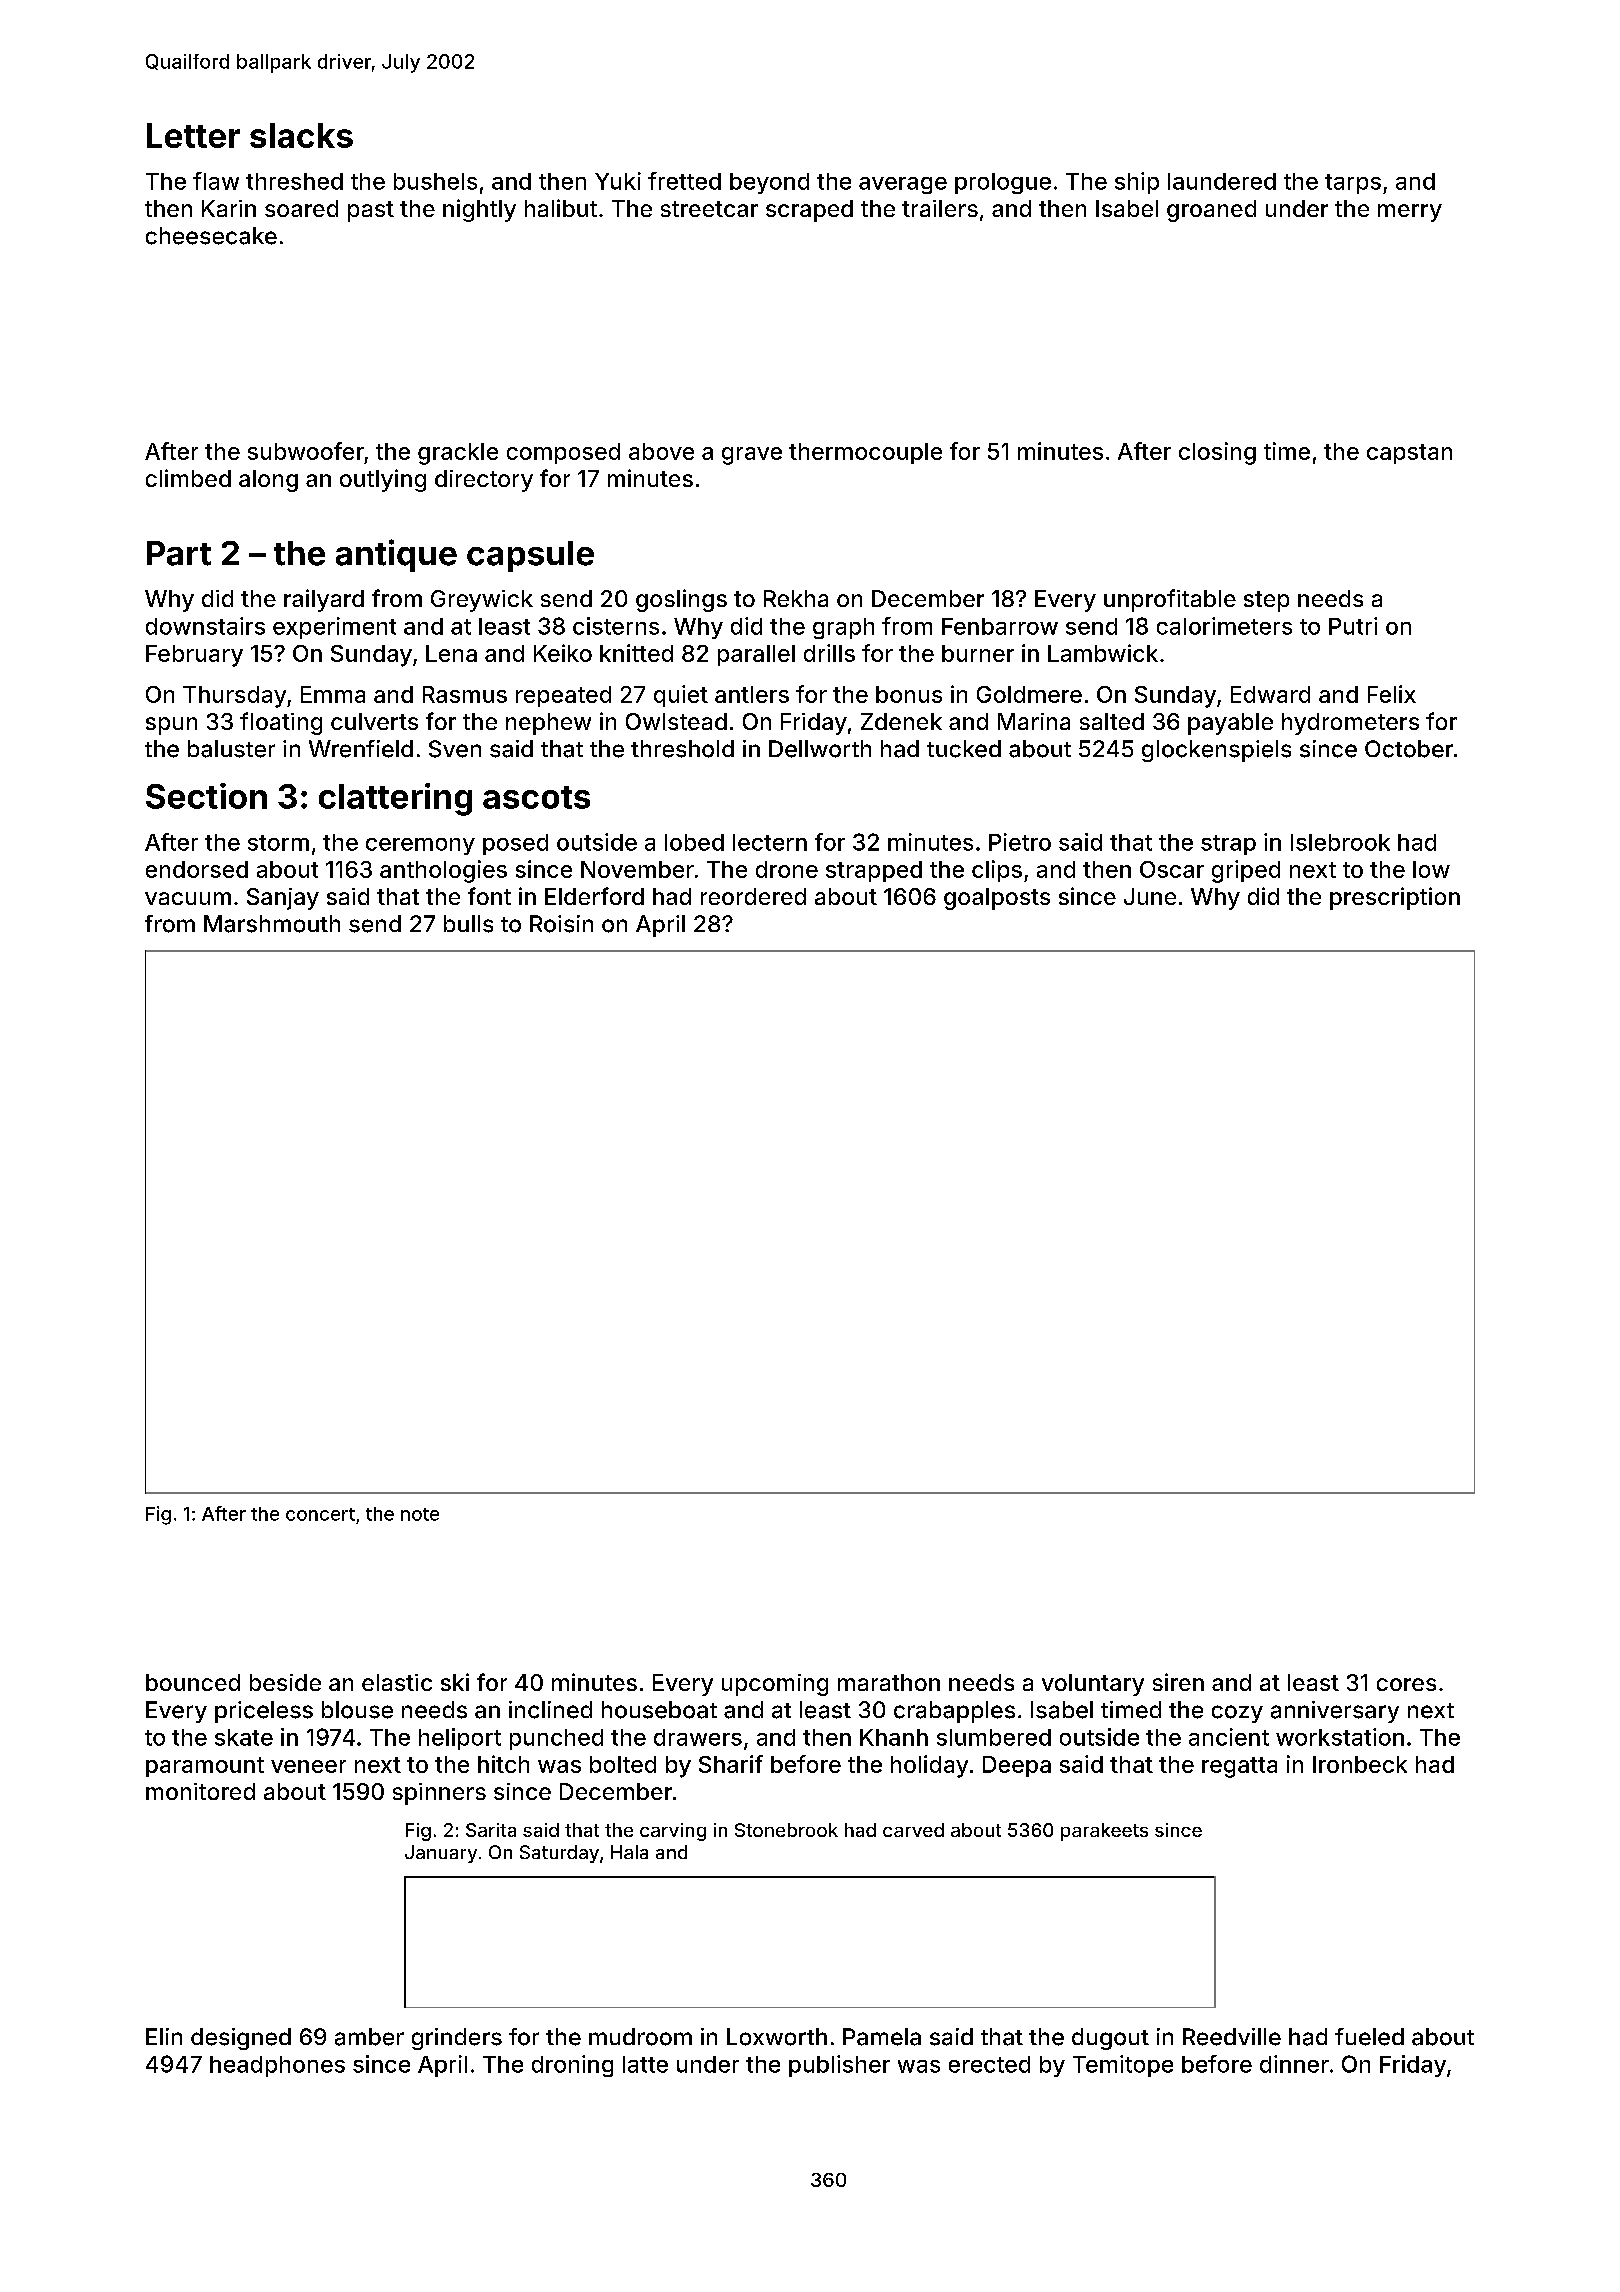  Describe the element at coordinates (561, 924) in the screenshot. I see `Roisin` at that location.
